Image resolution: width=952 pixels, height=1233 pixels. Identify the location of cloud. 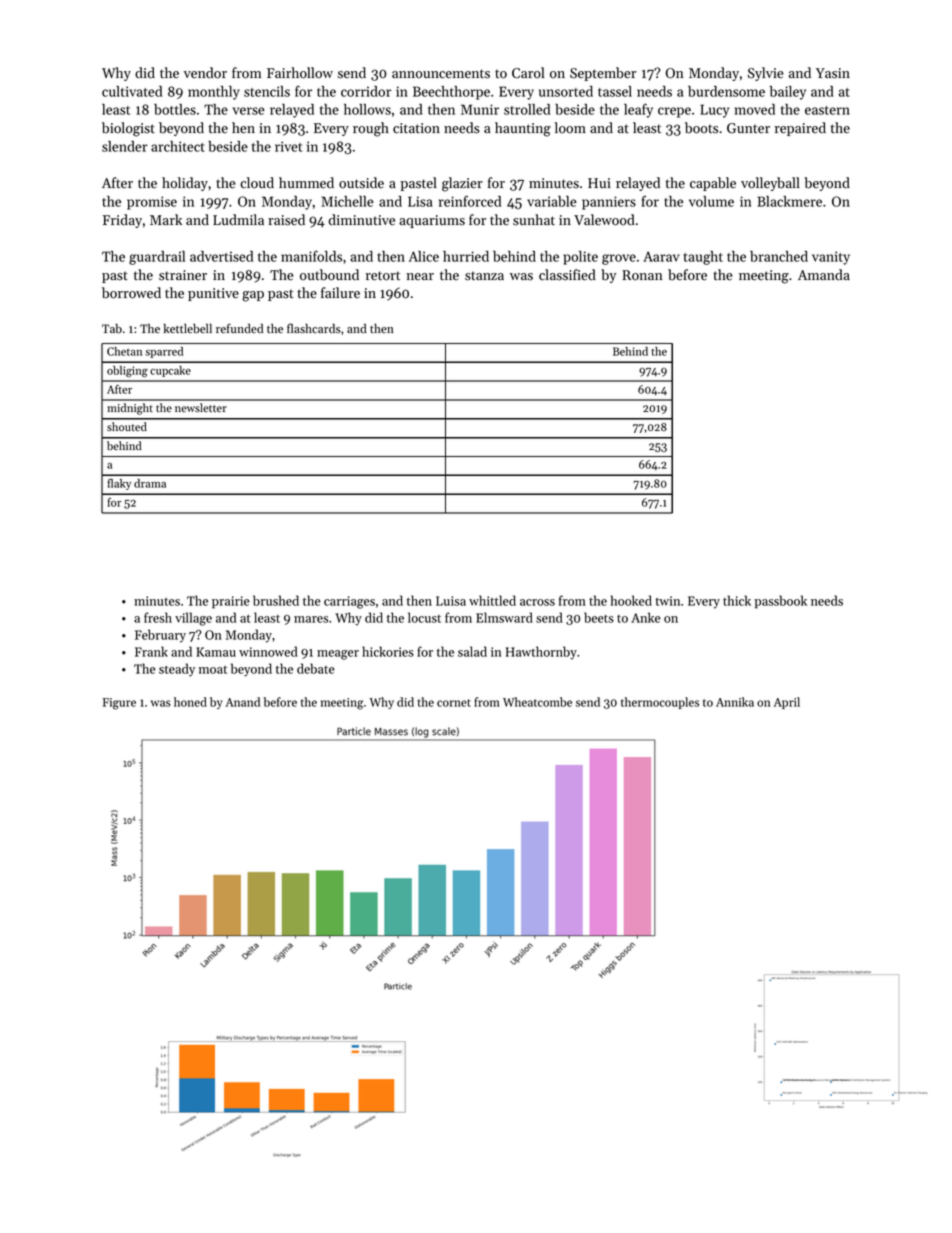
(257, 183).
